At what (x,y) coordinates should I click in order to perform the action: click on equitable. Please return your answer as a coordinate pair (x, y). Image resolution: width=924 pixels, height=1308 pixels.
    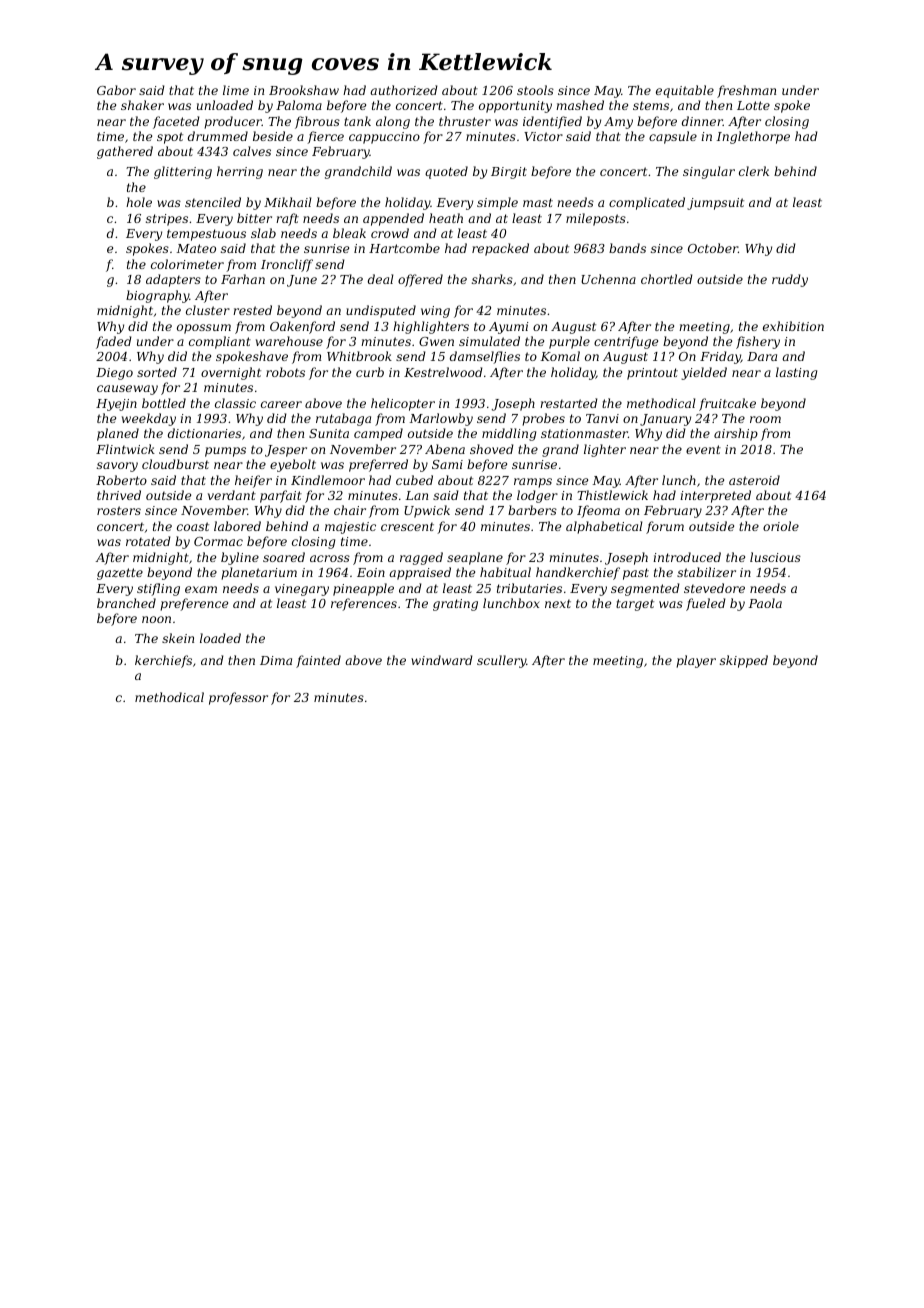
    Looking at the image, I should click on (685, 91).
